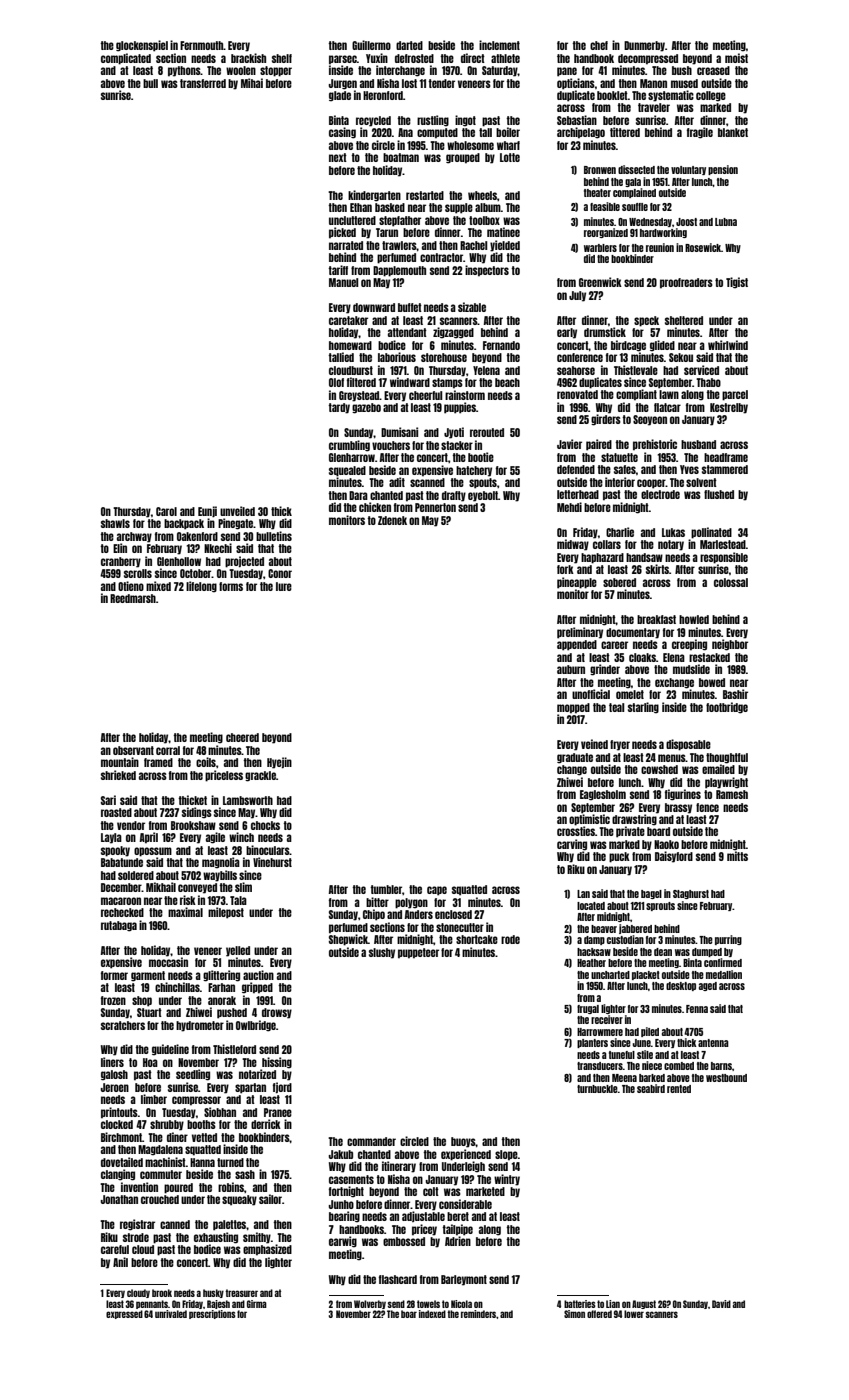  I want to click on coils, so click(206, 762).
